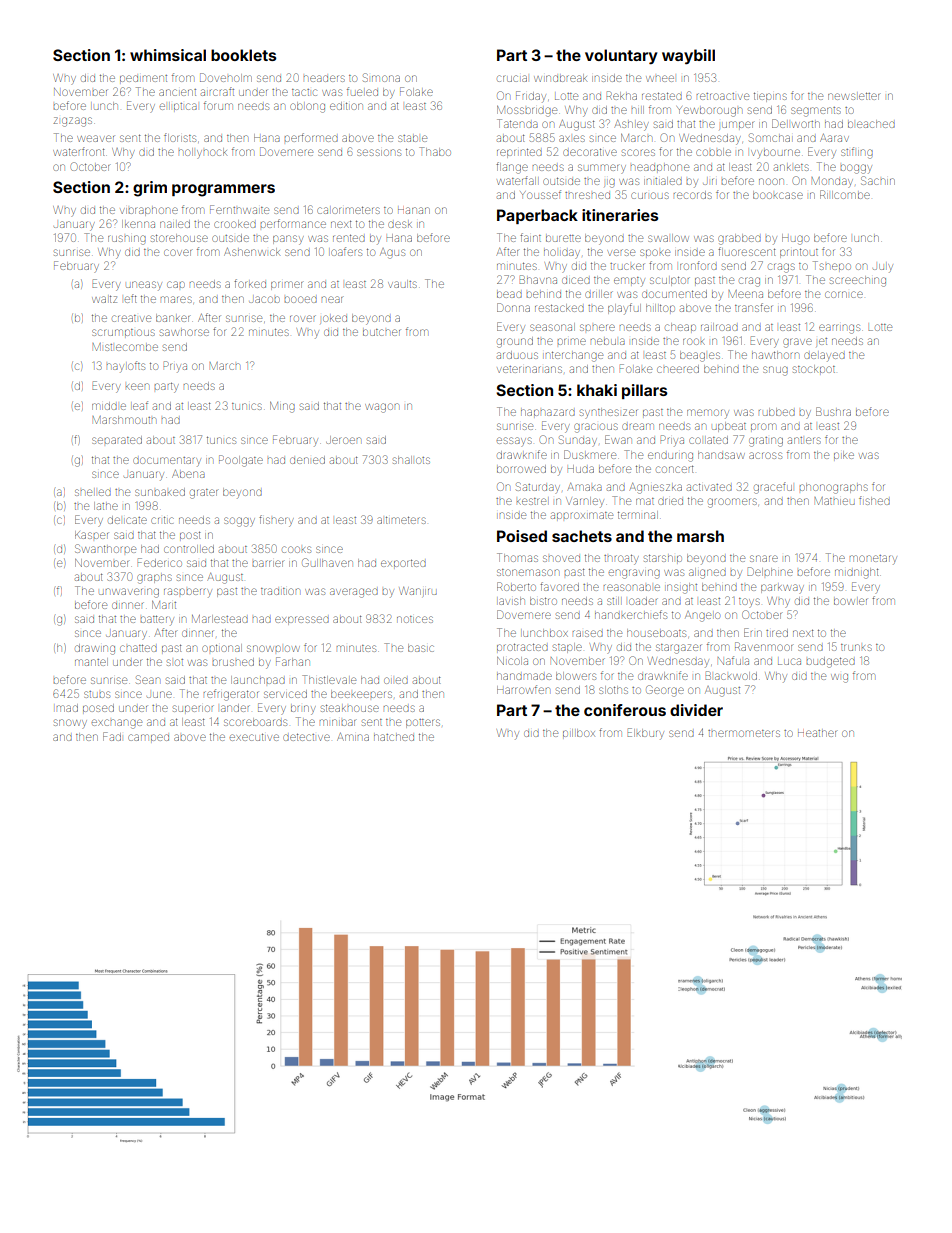 Image resolution: width=952 pixels, height=1233 pixels. I want to click on Ming, so click(282, 407).
